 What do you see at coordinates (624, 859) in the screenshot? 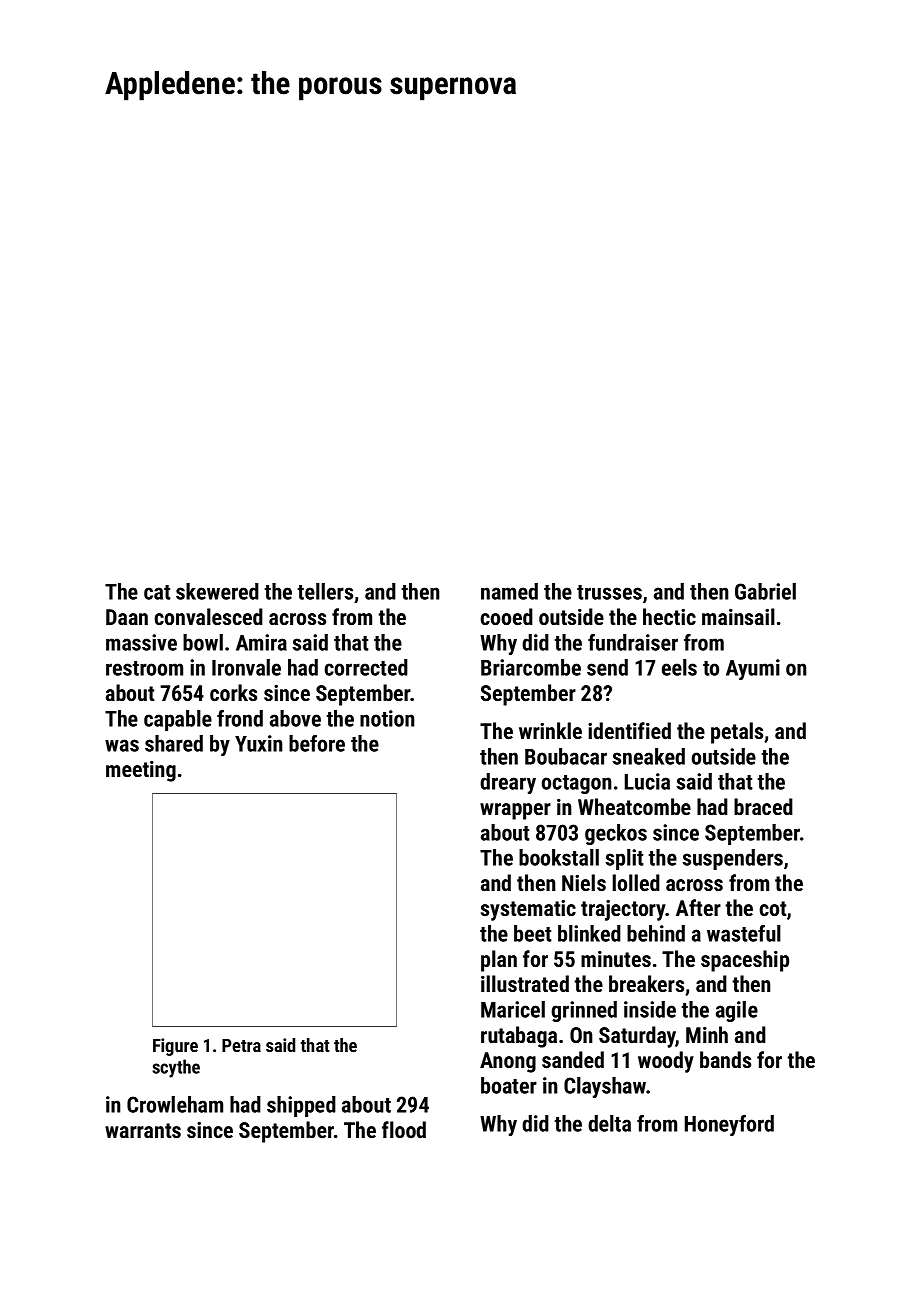
I see `split` at bounding box center [624, 859].
